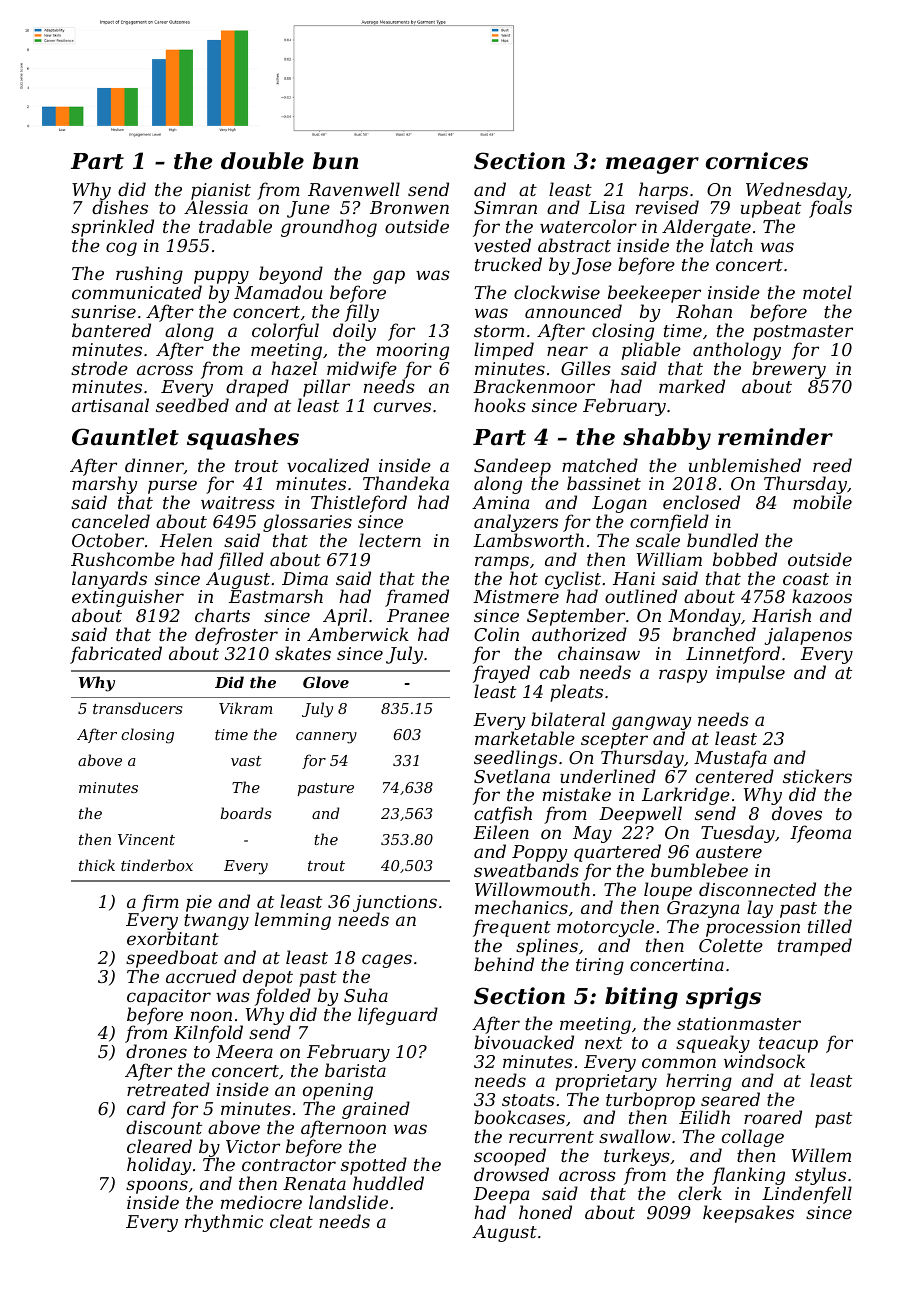 The height and width of the document is (1314, 924). I want to click on reminder, so click(775, 437).
